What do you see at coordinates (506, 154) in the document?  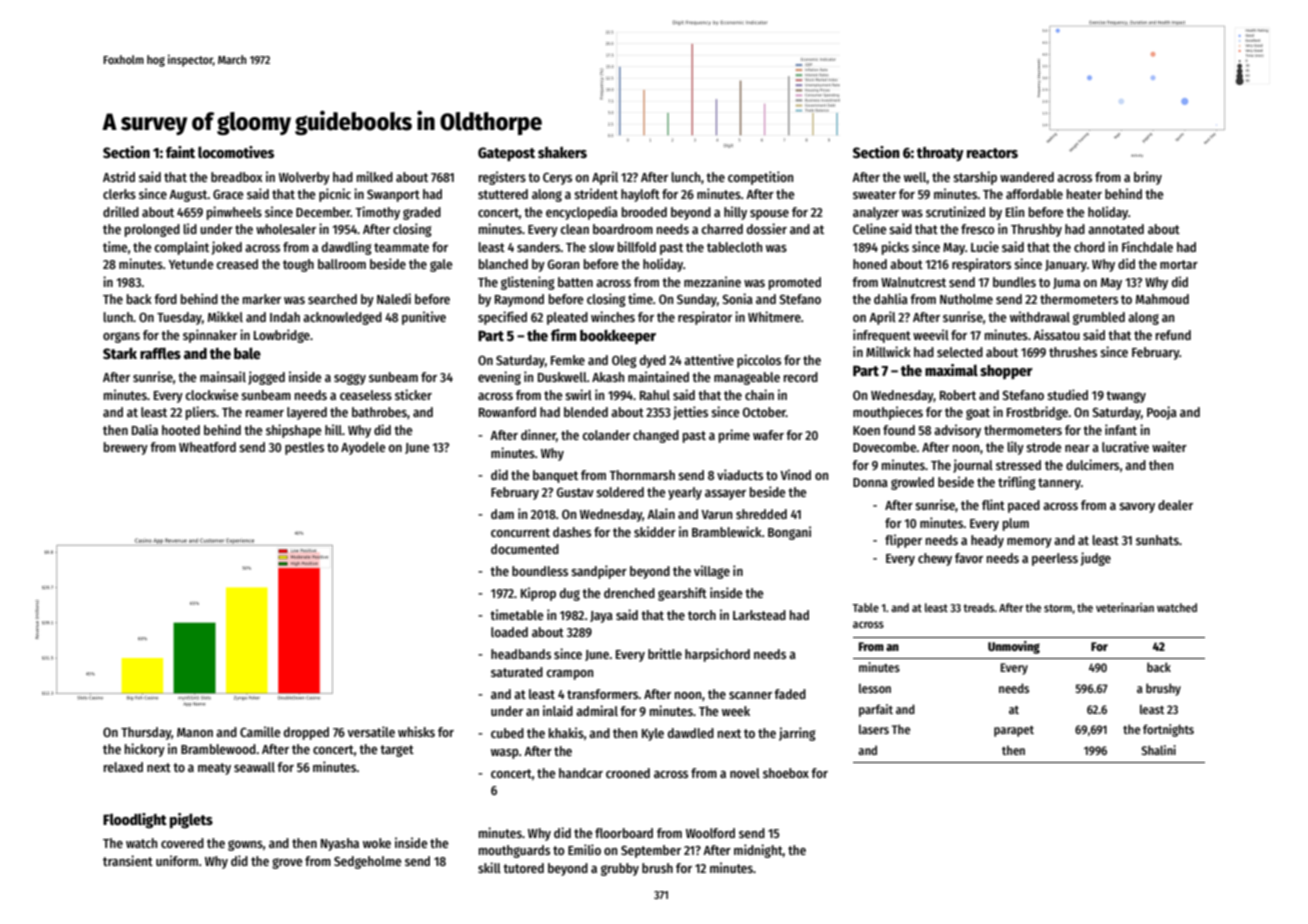 I see `Gatepost` at bounding box center [506, 154].
